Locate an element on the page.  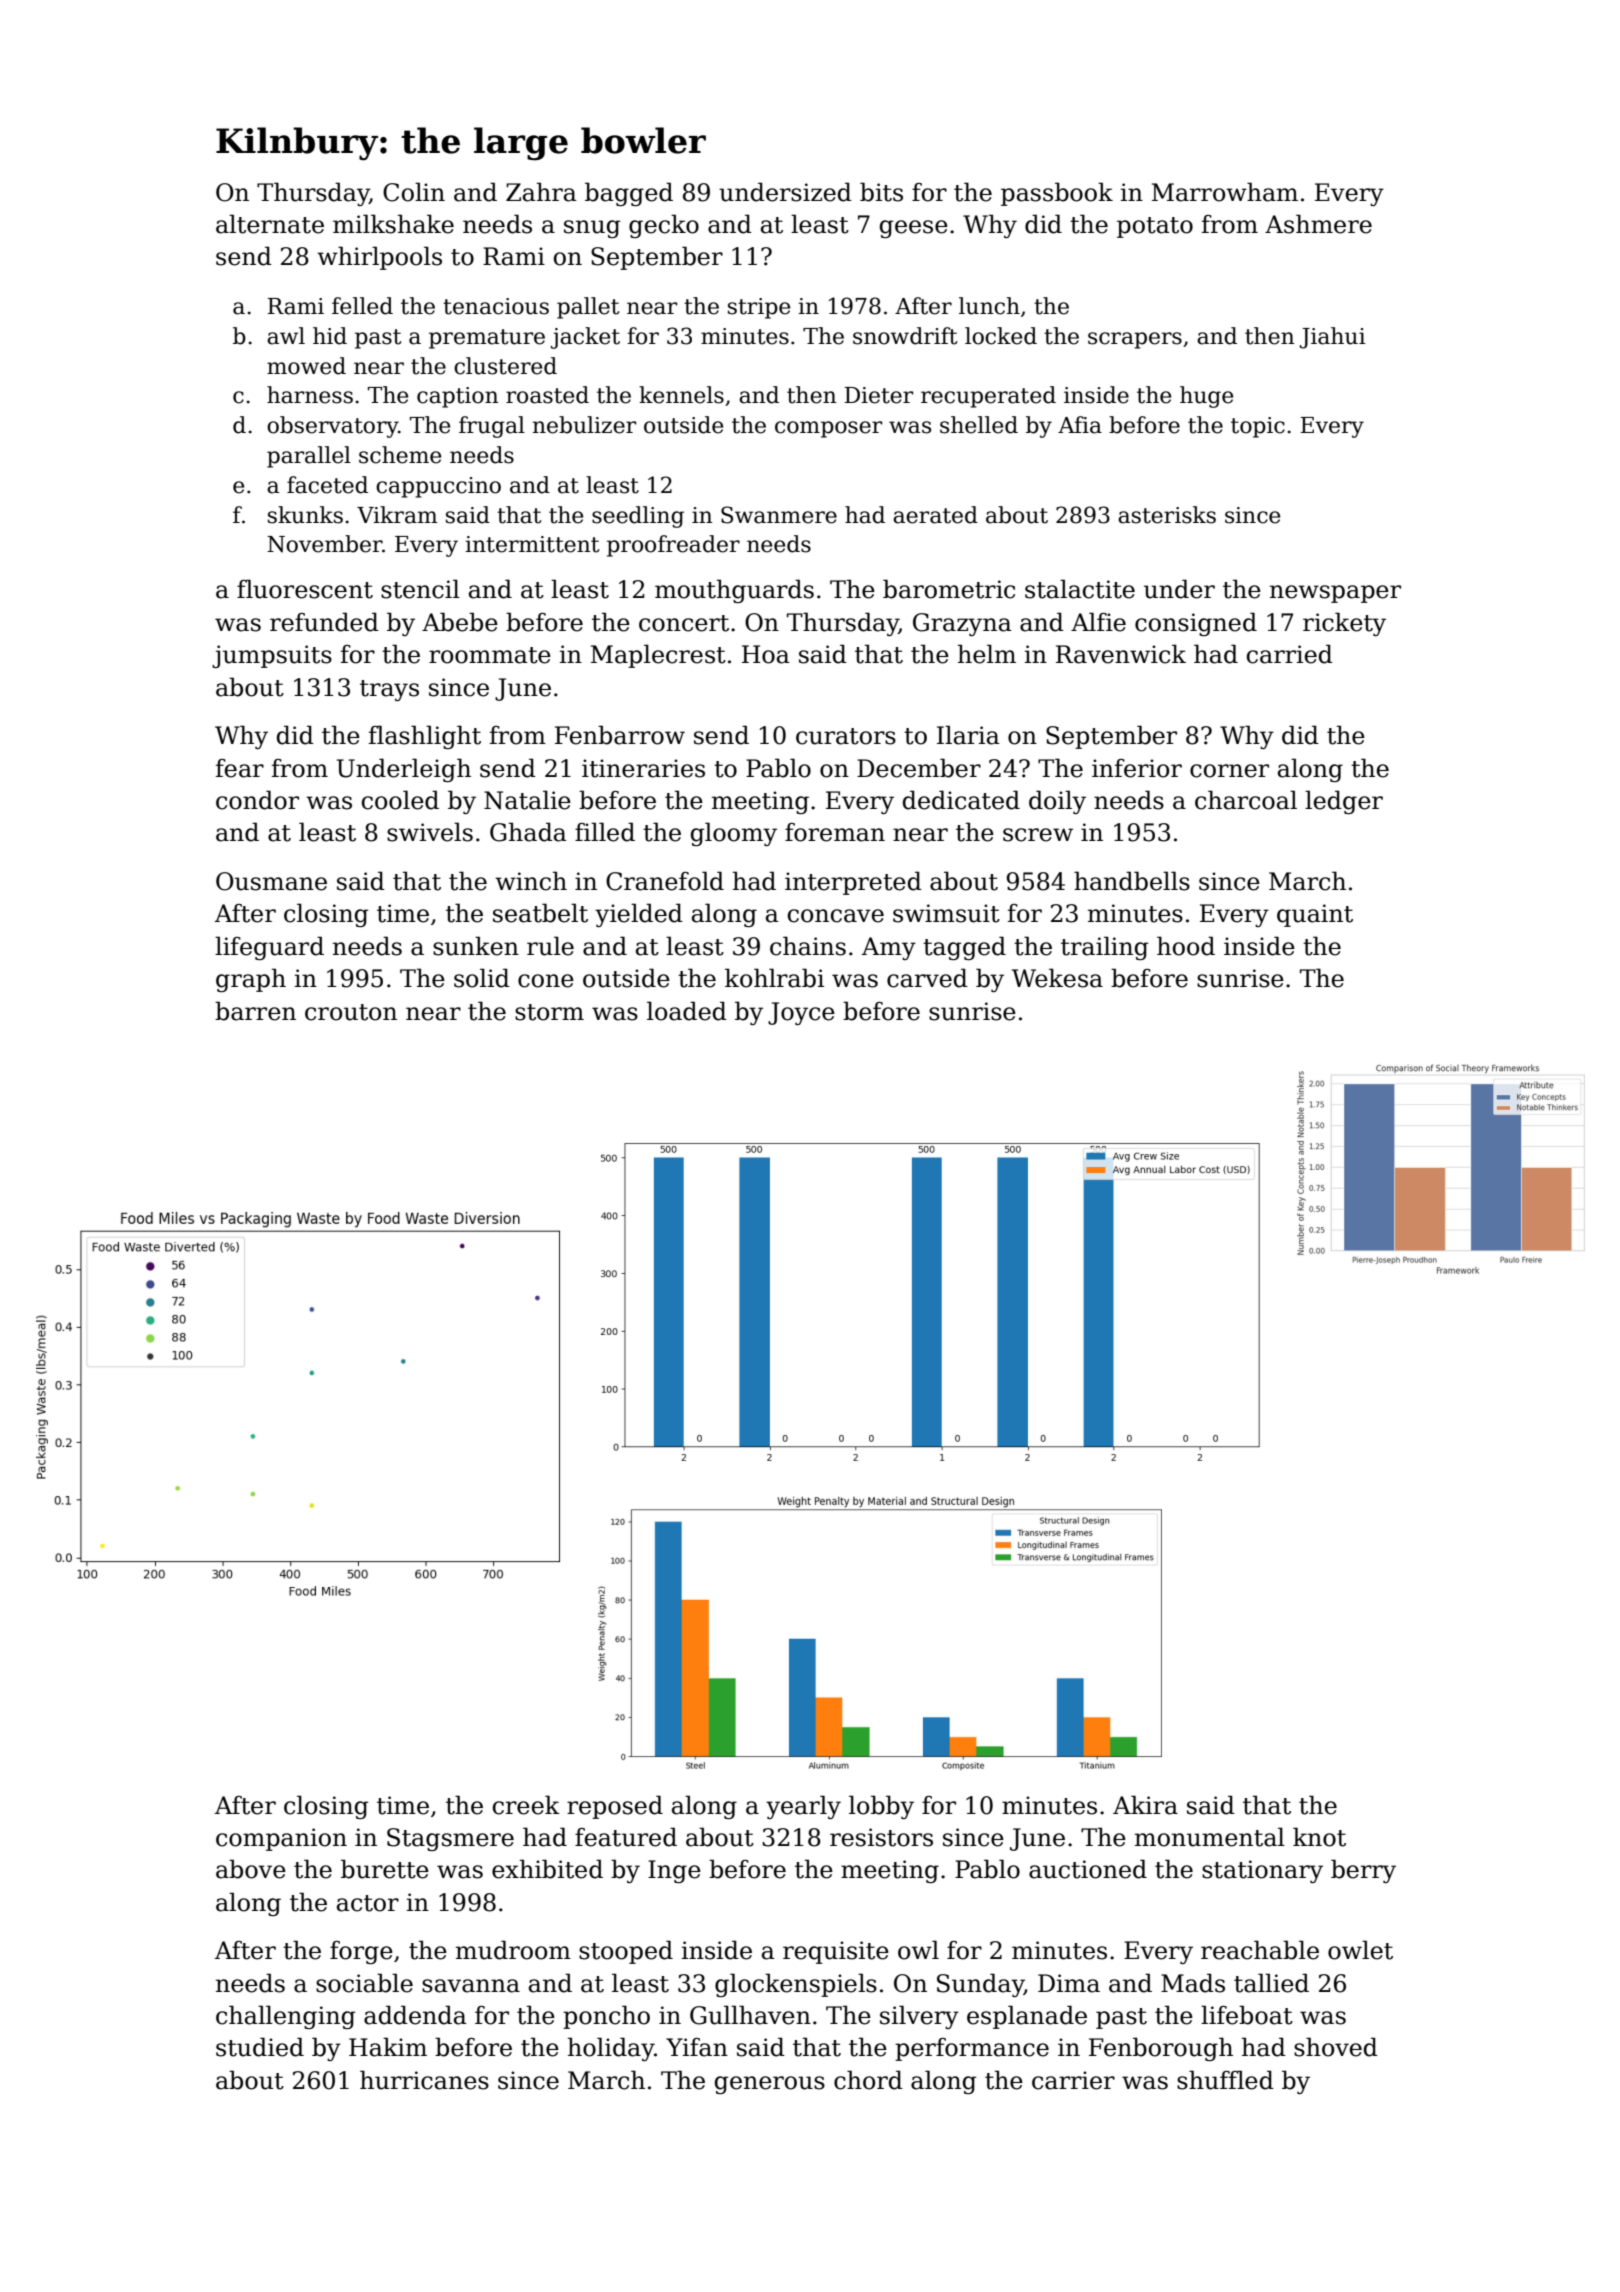
gloomy is located at coordinates (734, 834).
